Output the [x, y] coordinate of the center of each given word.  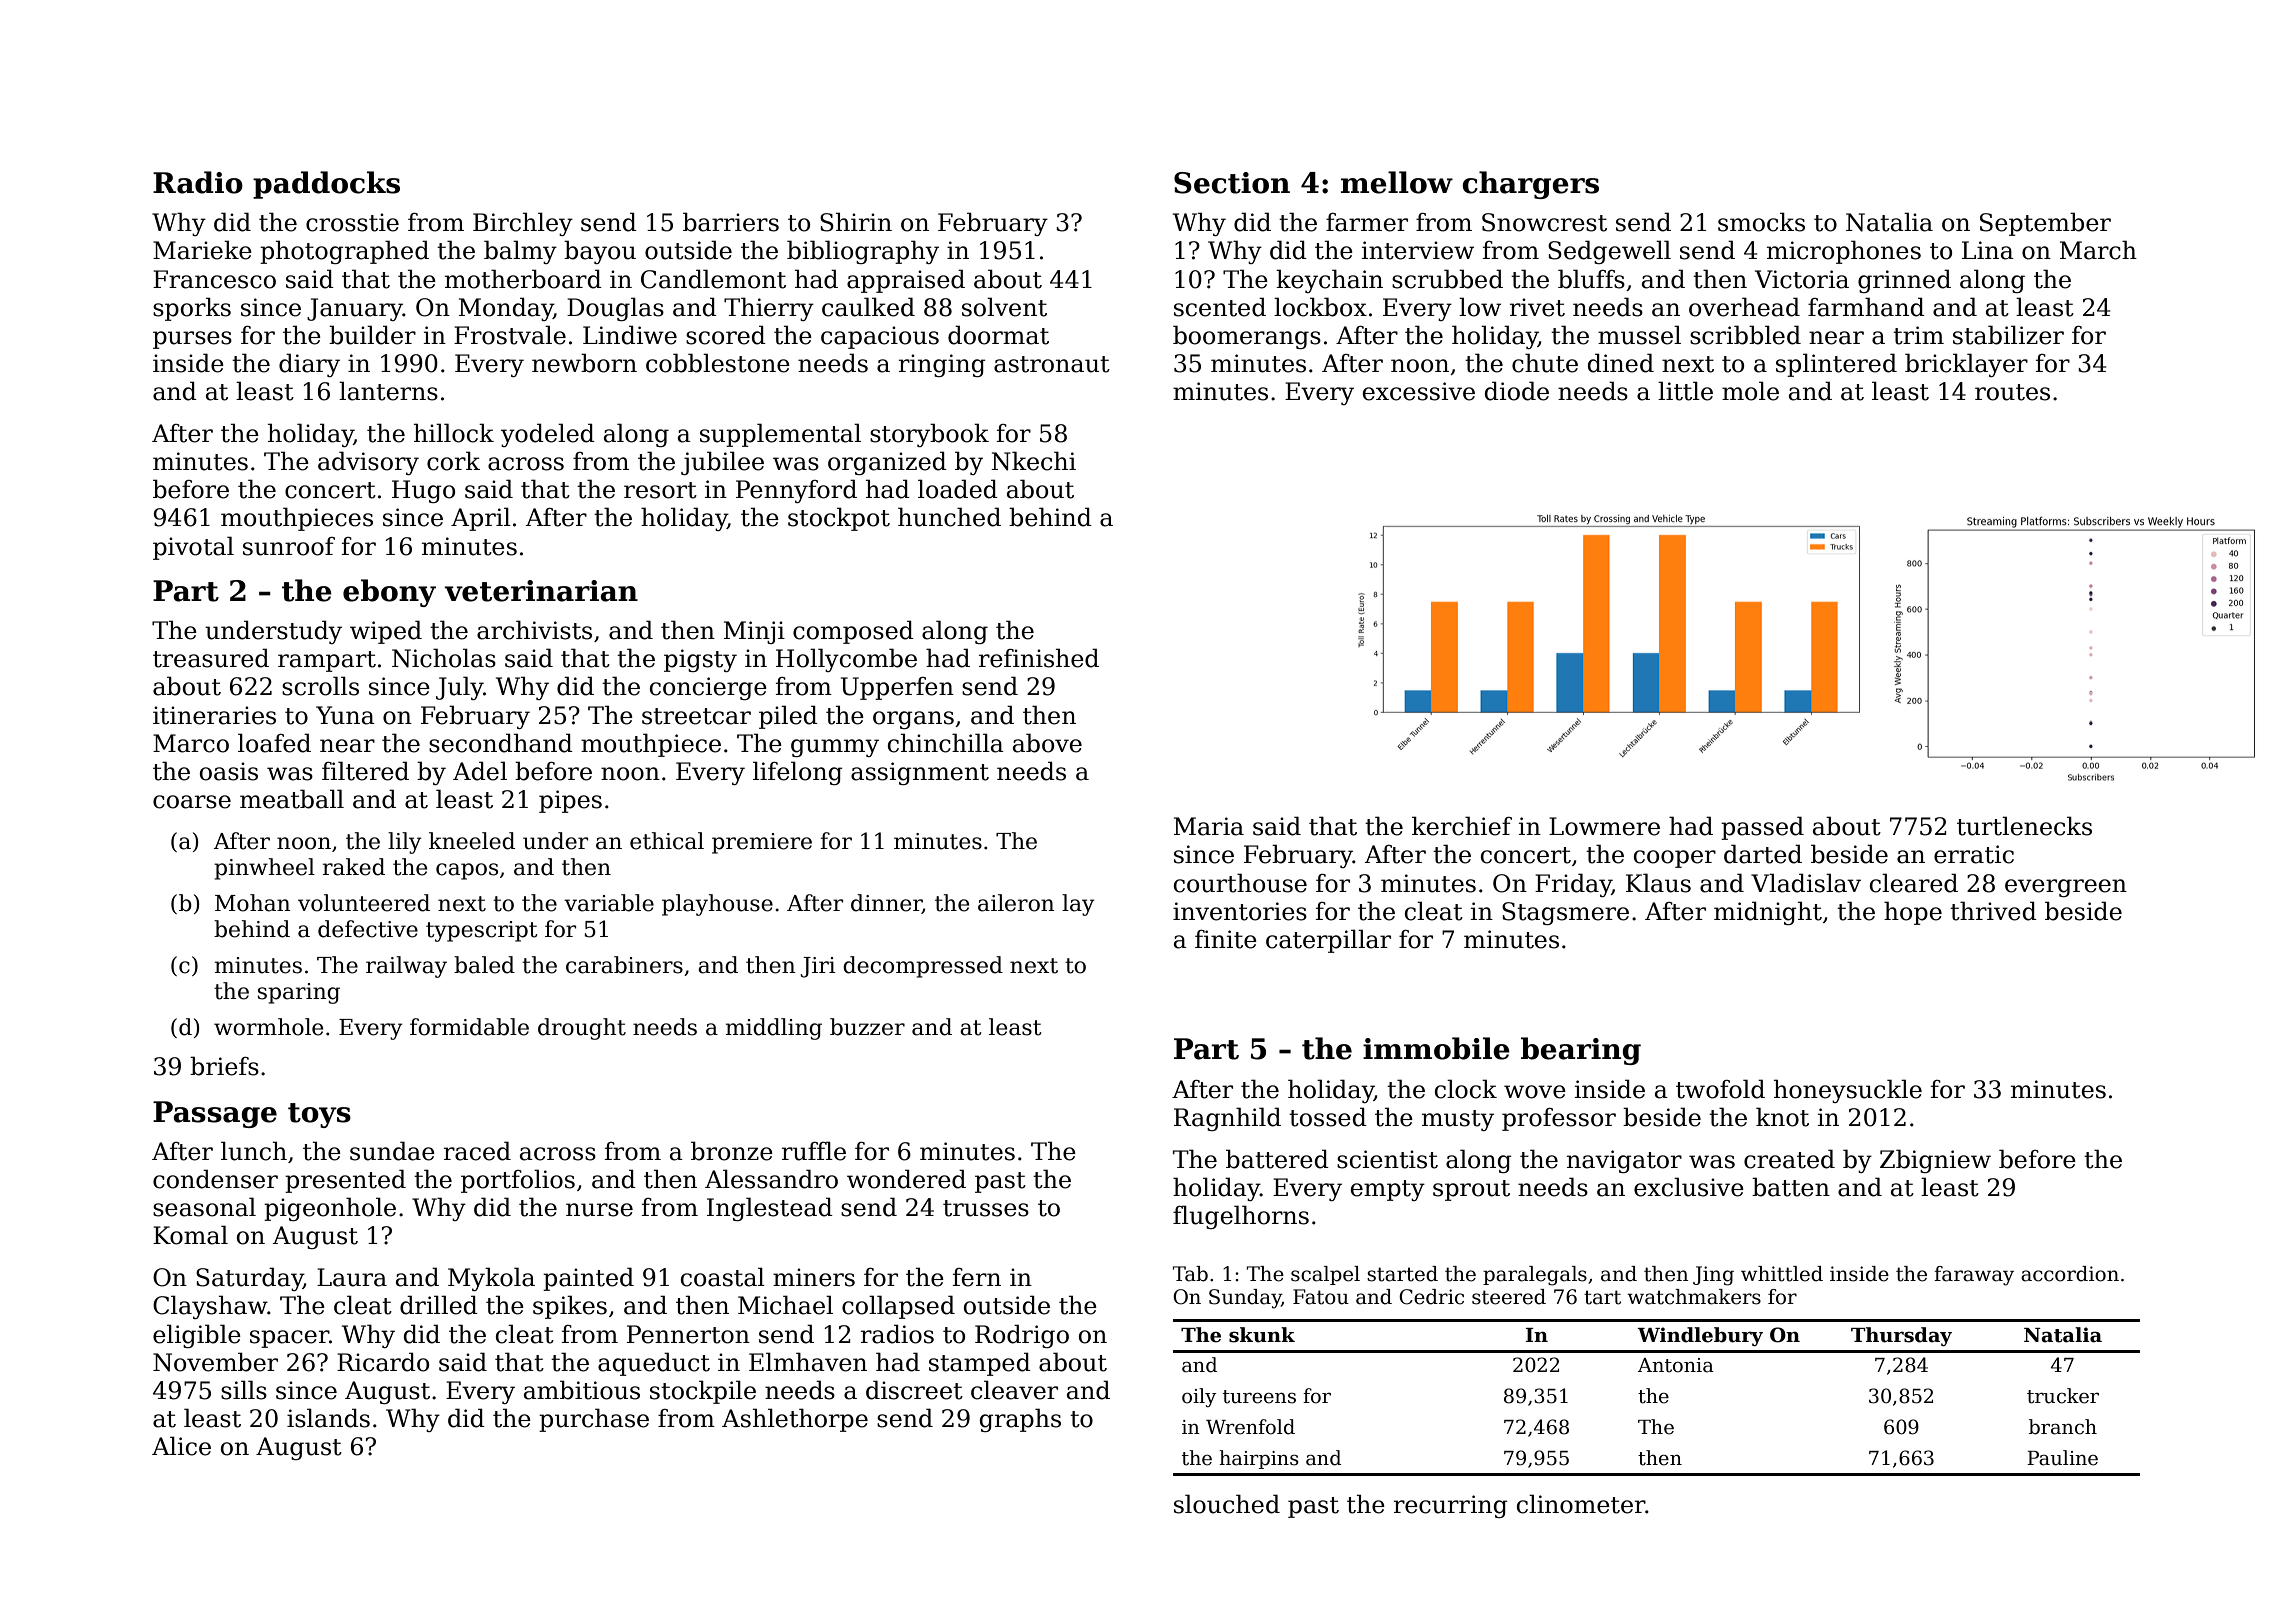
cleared [1914, 883]
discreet [914, 1390]
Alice [181, 1446]
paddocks [326, 185]
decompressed [923, 967]
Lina [1988, 250]
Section [1232, 183]
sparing [299, 993]
